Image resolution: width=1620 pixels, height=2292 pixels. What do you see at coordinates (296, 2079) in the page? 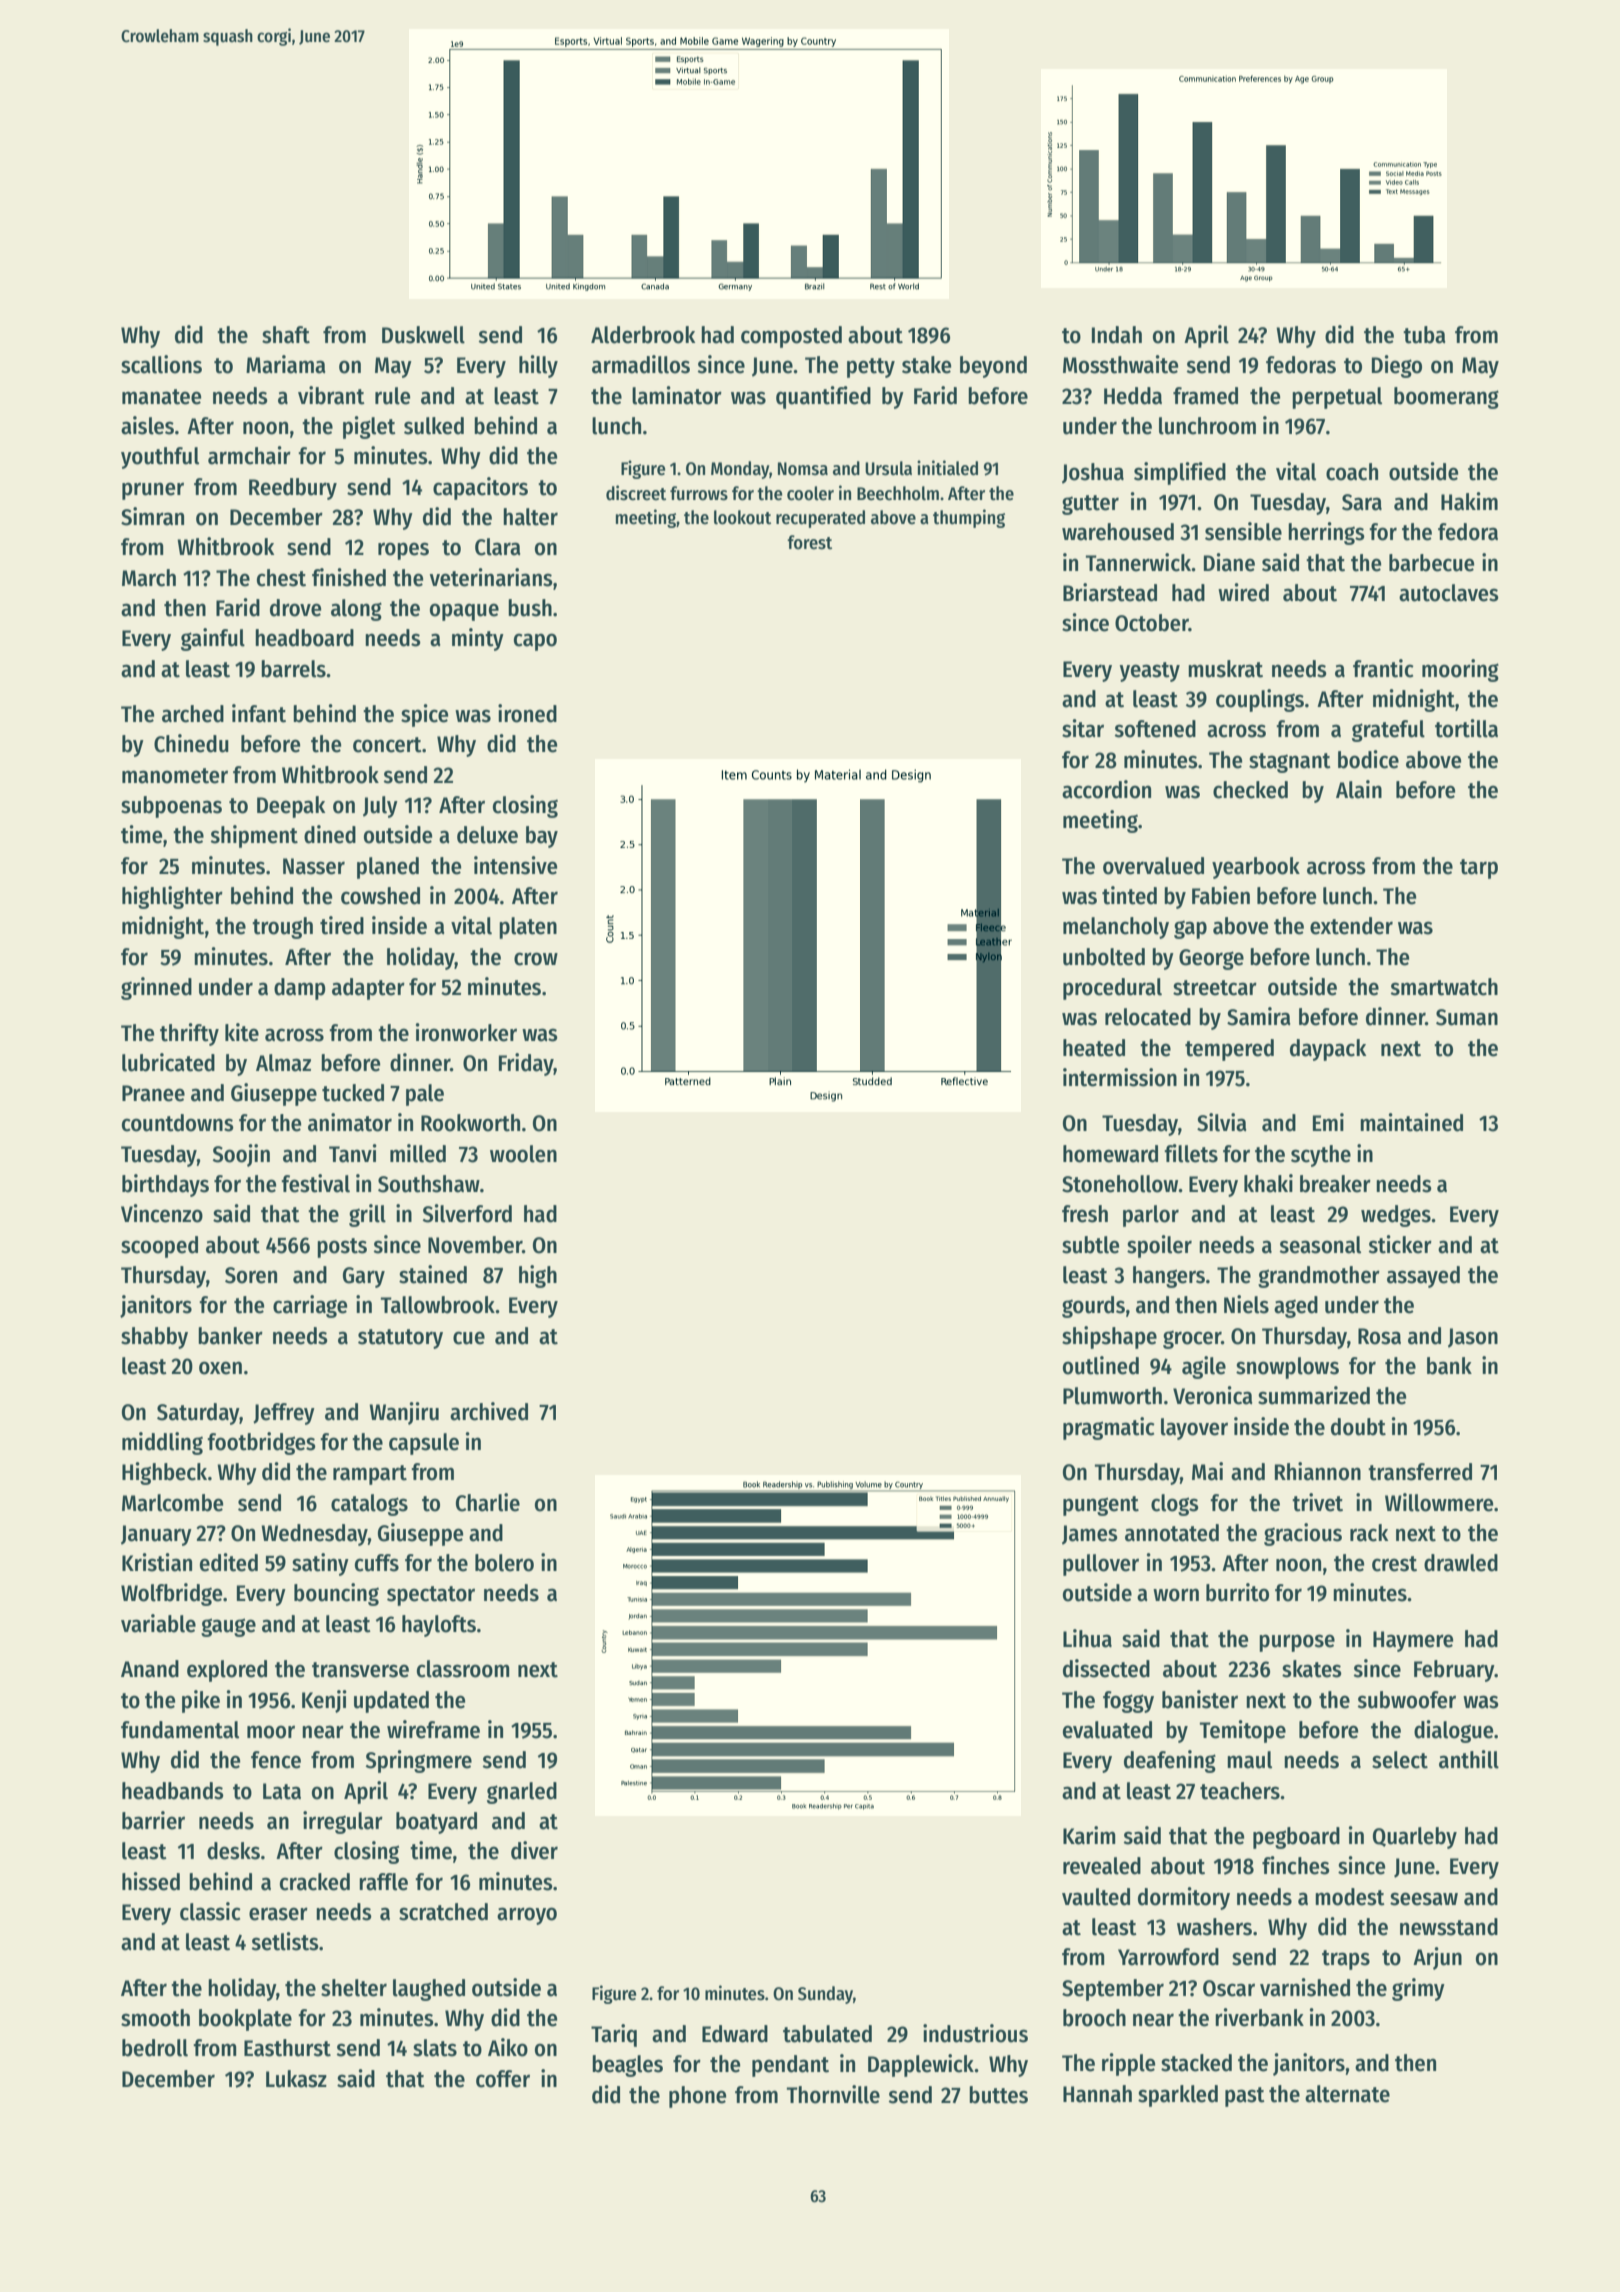
I see `Lukasz` at bounding box center [296, 2079].
